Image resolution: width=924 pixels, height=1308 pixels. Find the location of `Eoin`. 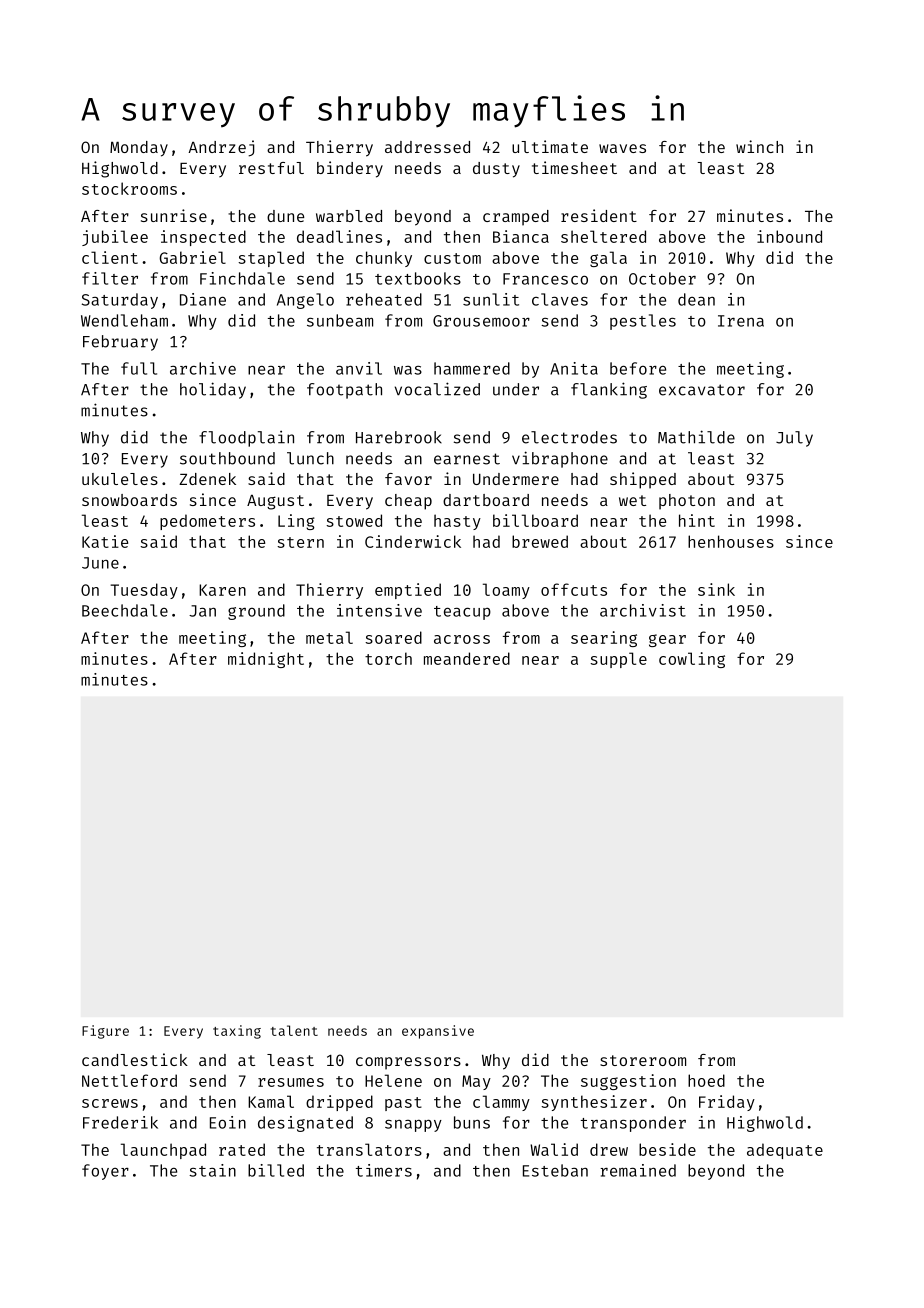

Eoin is located at coordinates (228, 1122).
